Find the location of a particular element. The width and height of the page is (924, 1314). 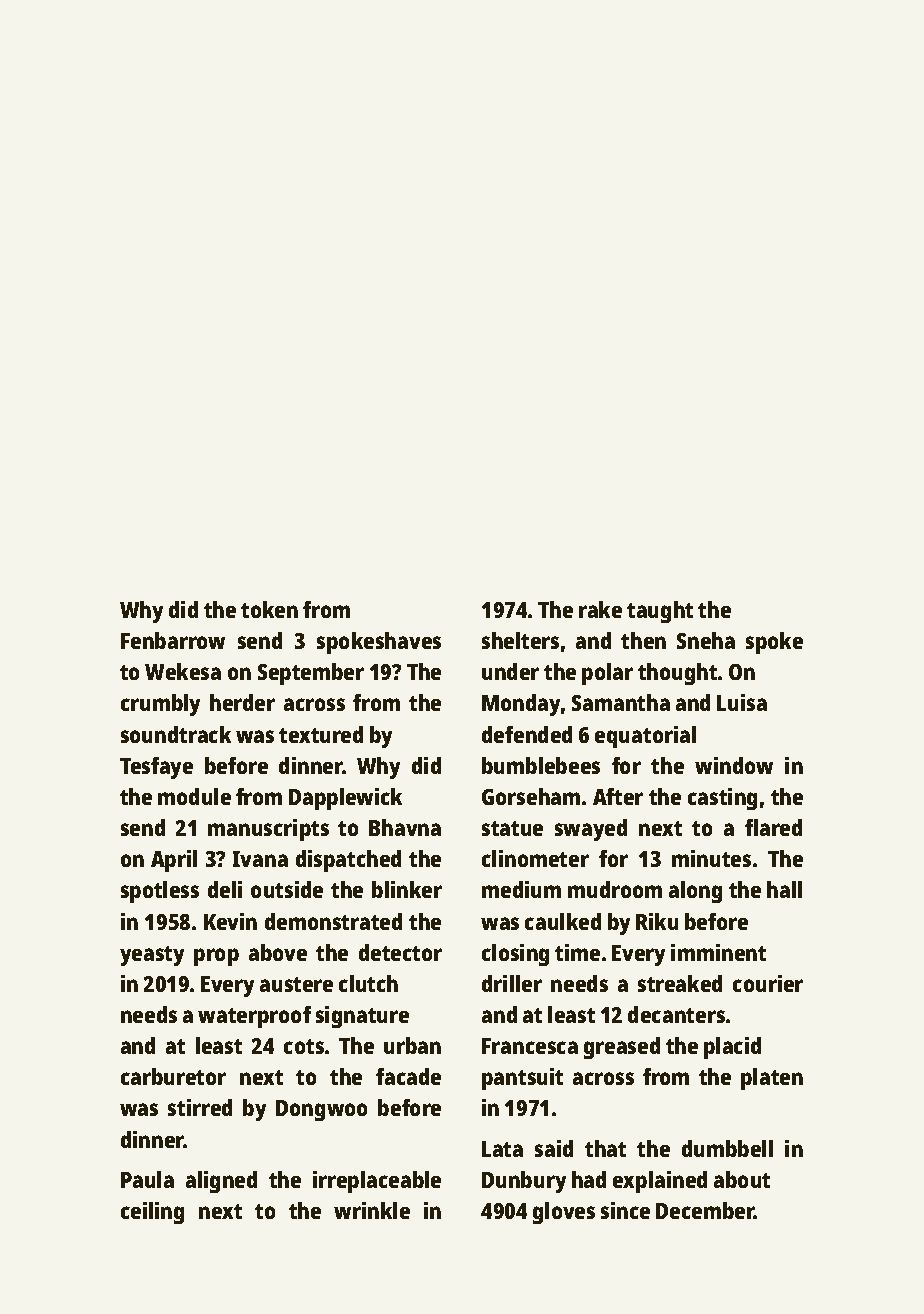

Bhavna is located at coordinates (405, 827).
